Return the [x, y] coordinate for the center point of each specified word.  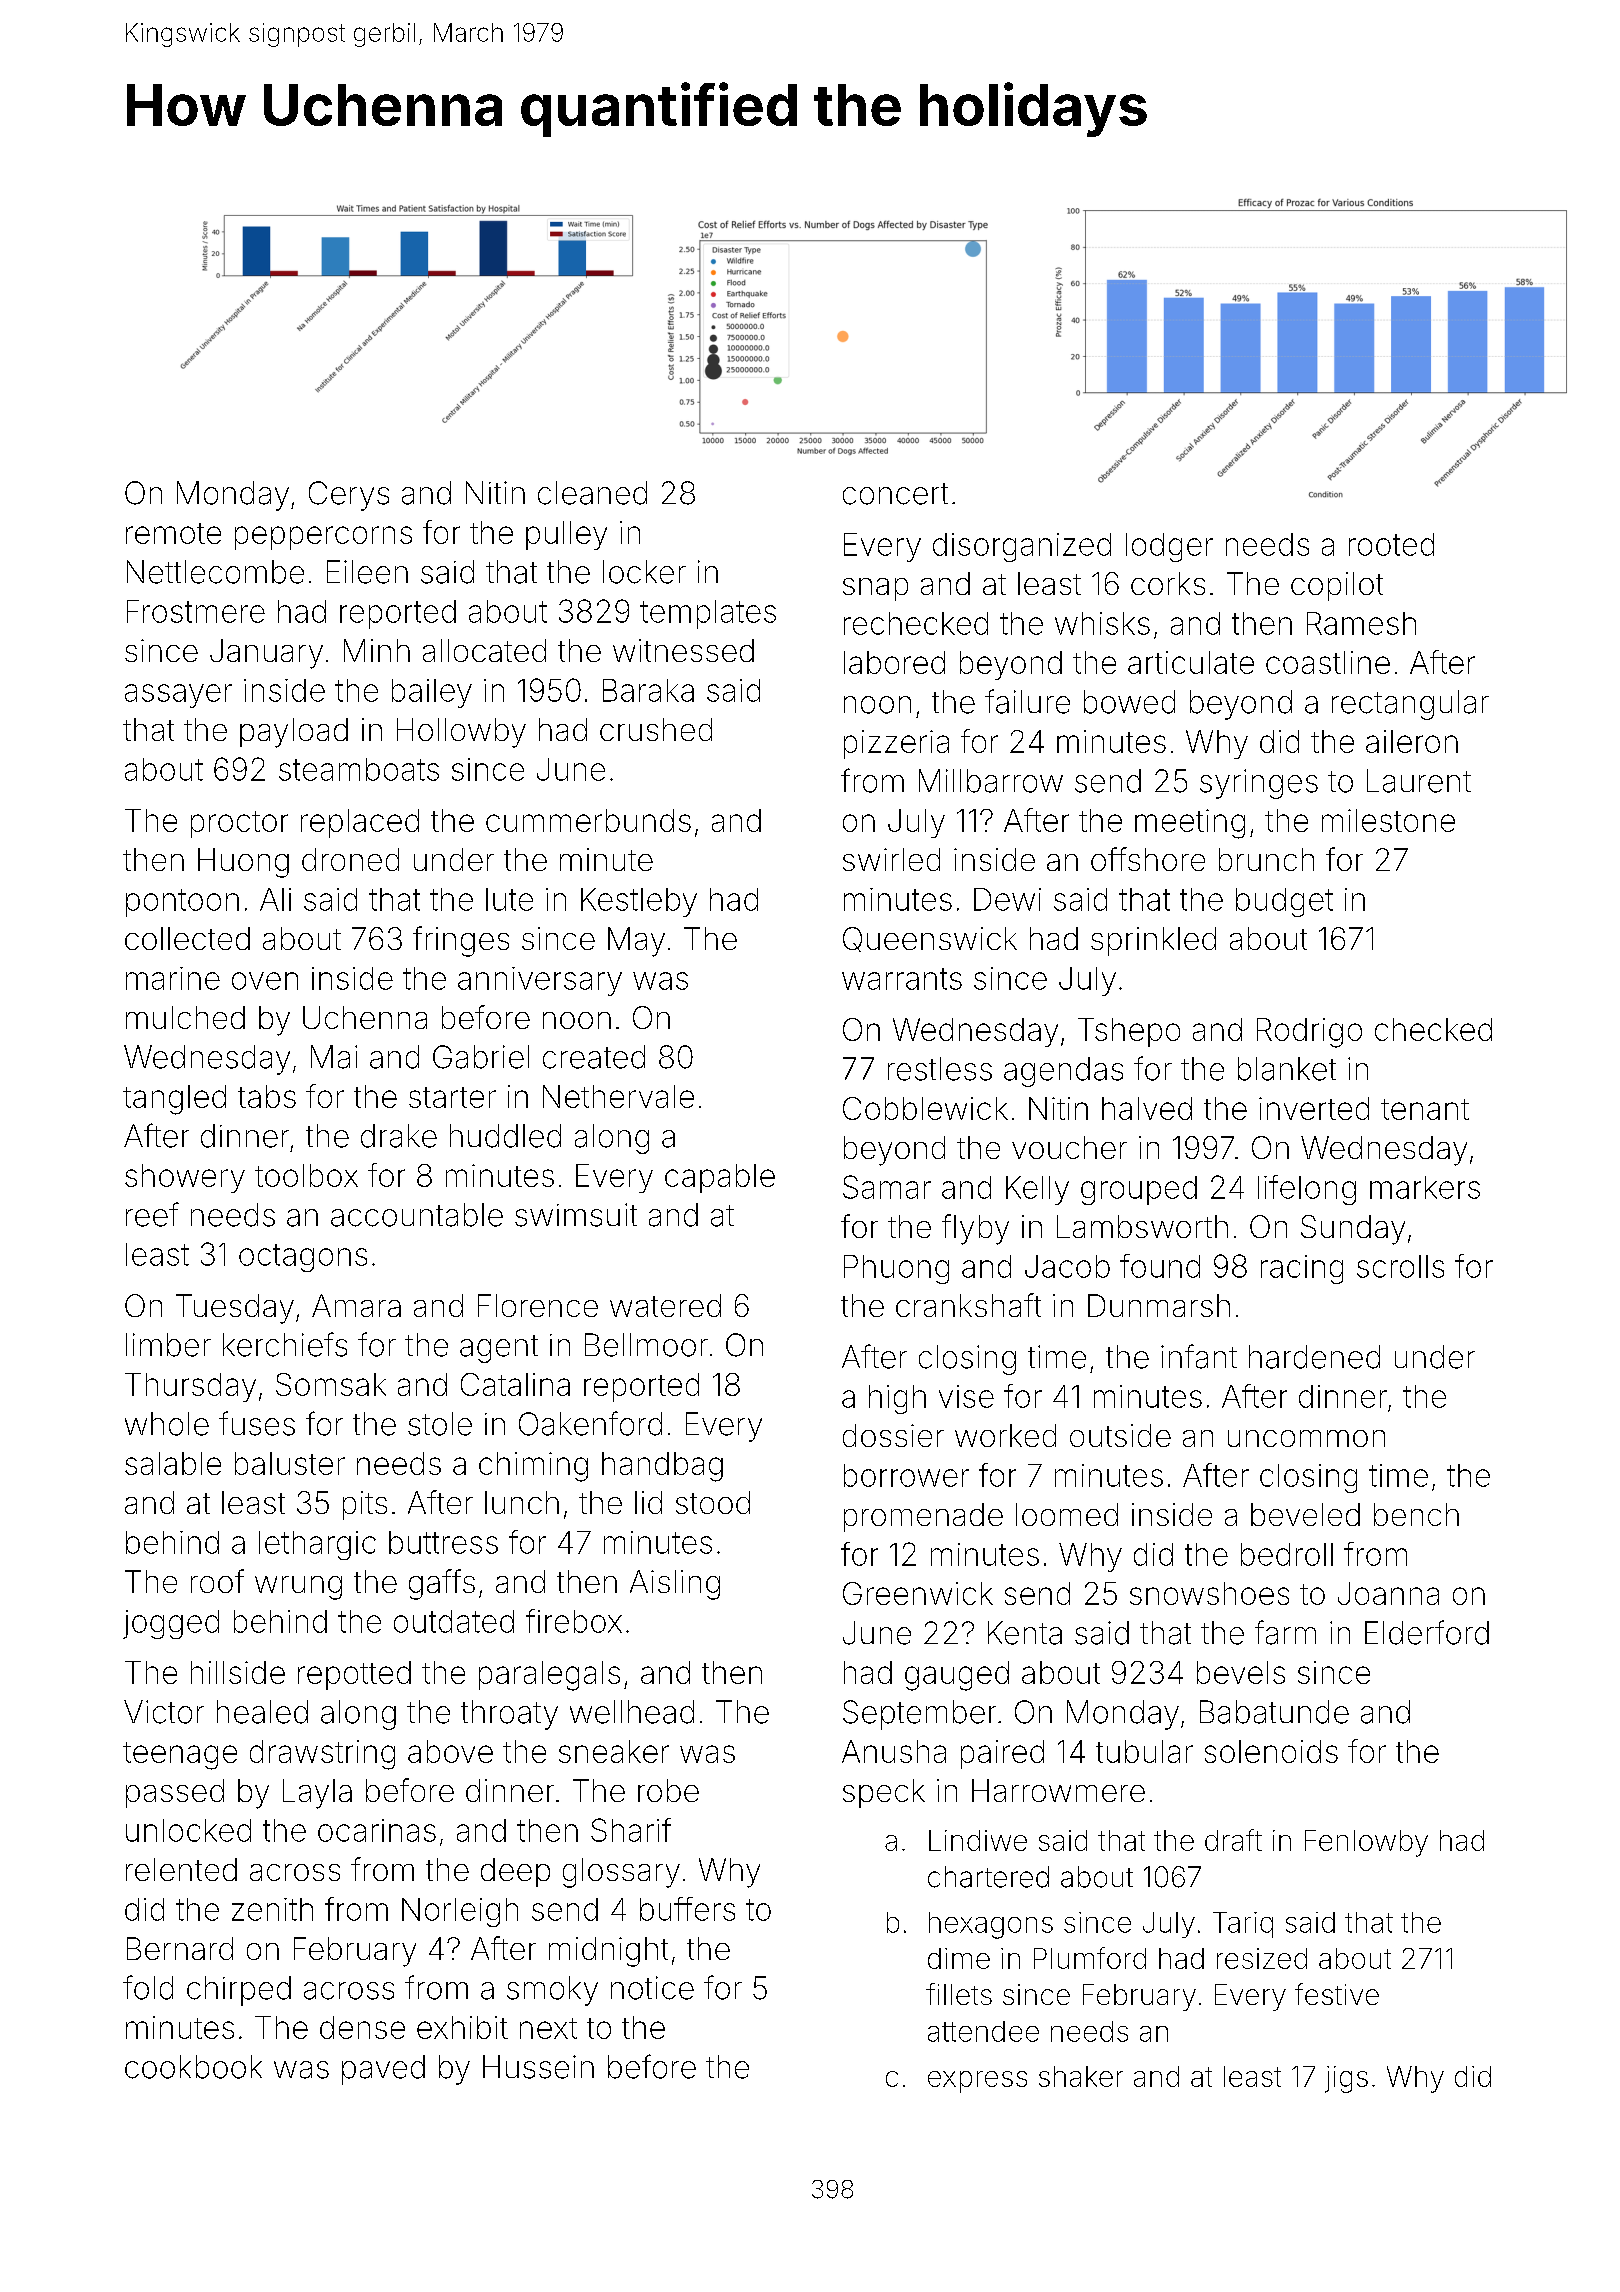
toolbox [306, 1175]
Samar [887, 1187]
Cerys [349, 496]
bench [1416, 1514]
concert [895, 494]
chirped [239, 1991]
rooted [1391, 544]
